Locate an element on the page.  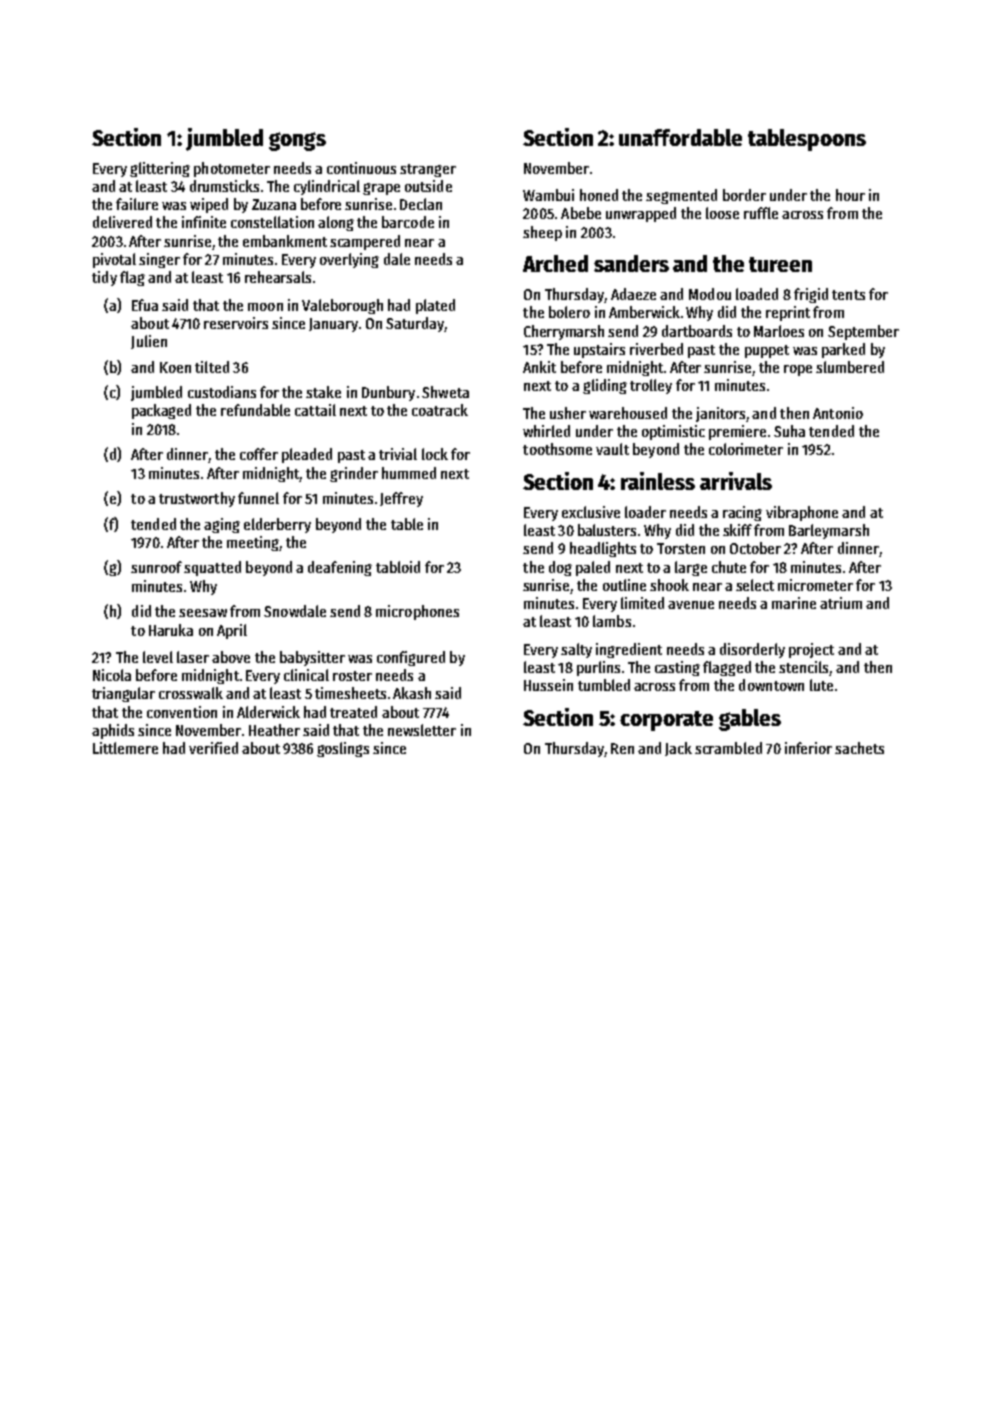
lute is located at coordinates (821, 685).
